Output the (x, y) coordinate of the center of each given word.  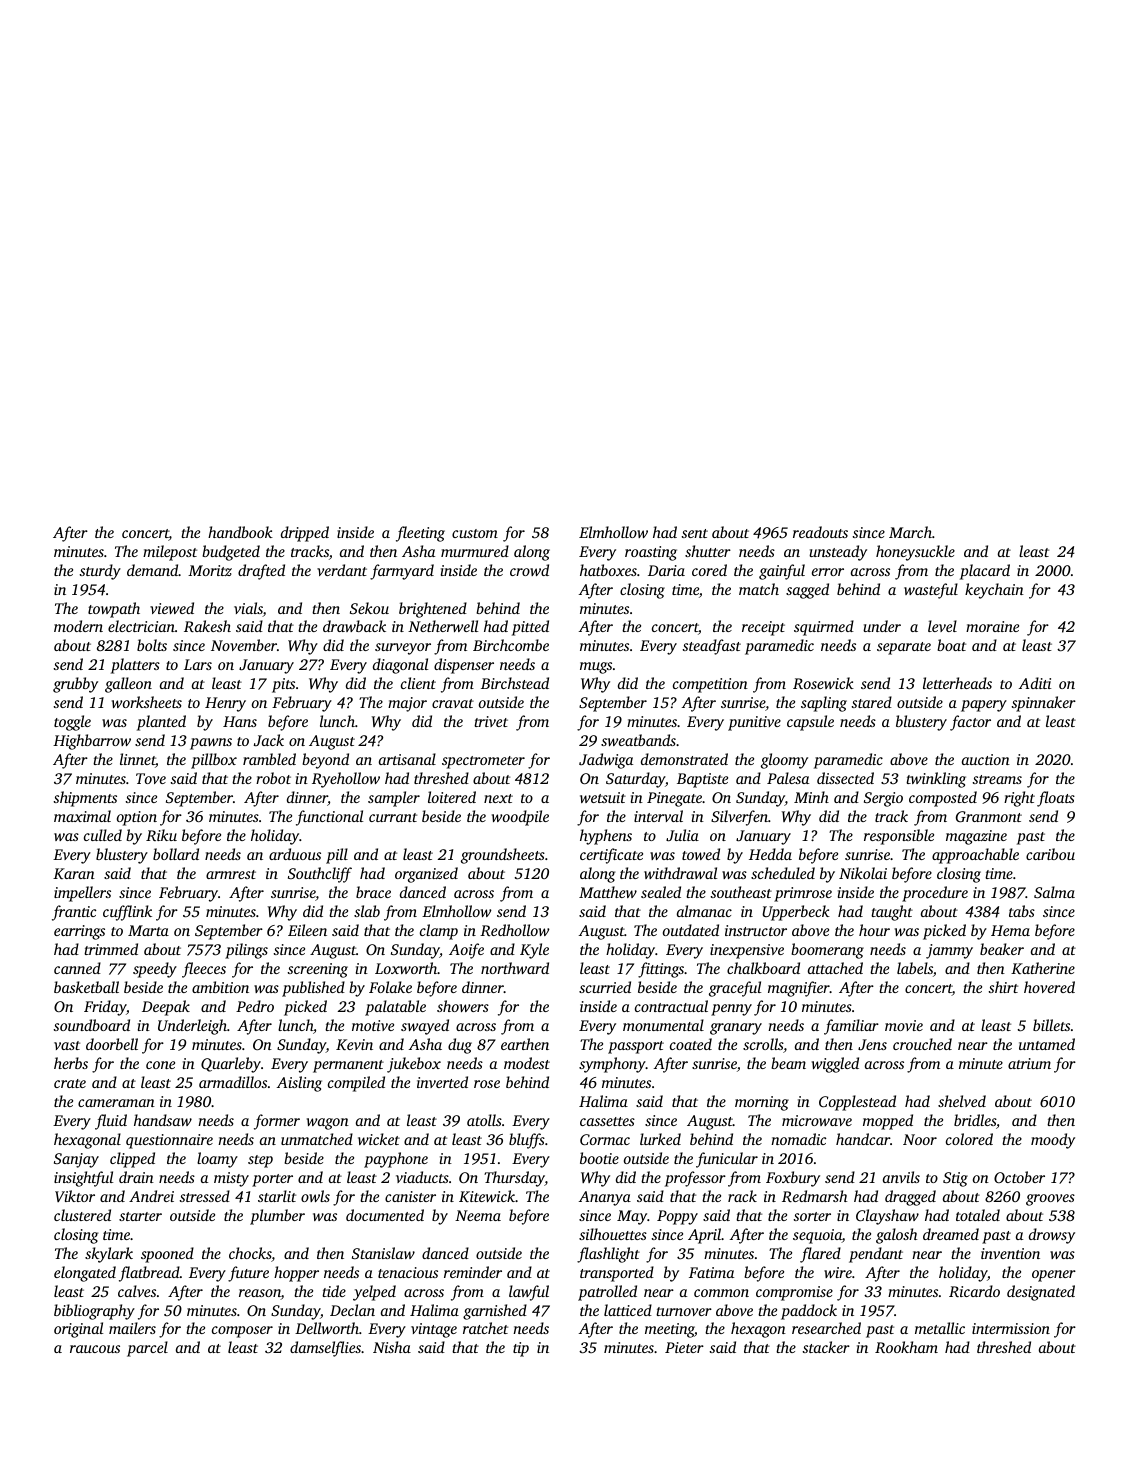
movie (904, 1025)
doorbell (112, 1044)
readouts (820, 532)
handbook (240, 532)
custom (475, 533)
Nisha (392, 1347)
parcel (147, 1349)
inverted (442, 1082)
